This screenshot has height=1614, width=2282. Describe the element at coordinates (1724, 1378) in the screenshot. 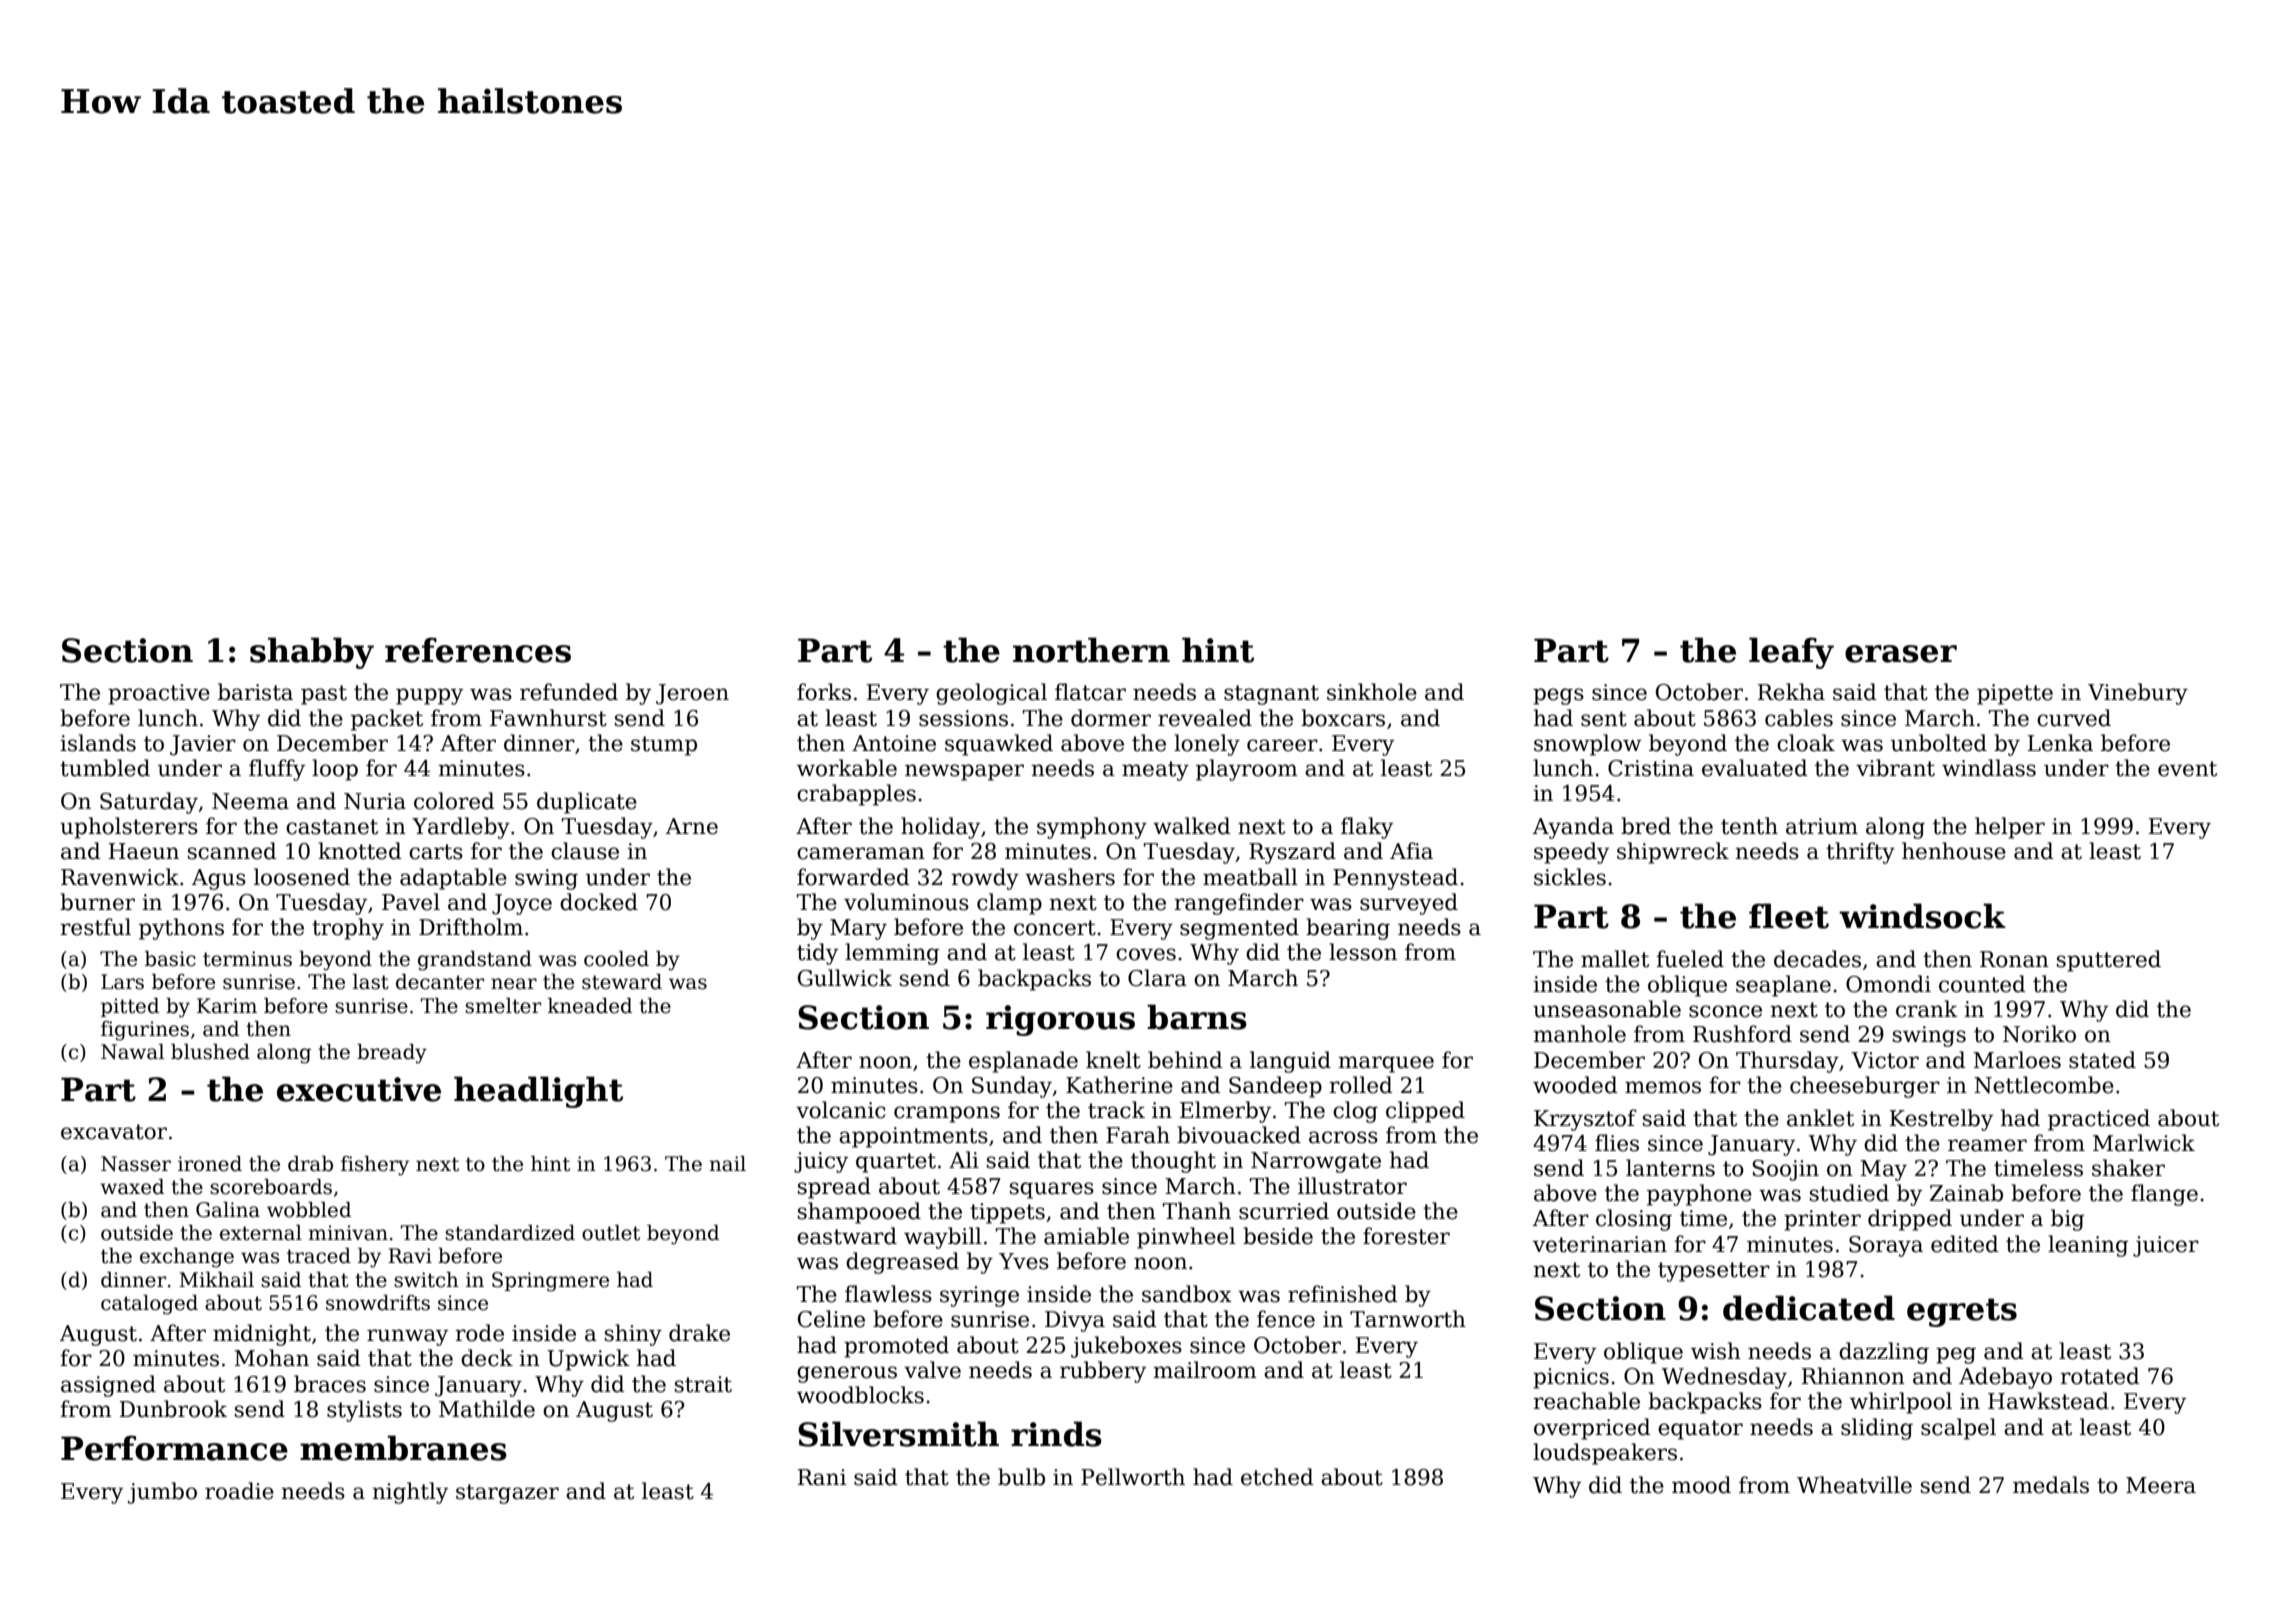

I see `Wednesday` at that location.
